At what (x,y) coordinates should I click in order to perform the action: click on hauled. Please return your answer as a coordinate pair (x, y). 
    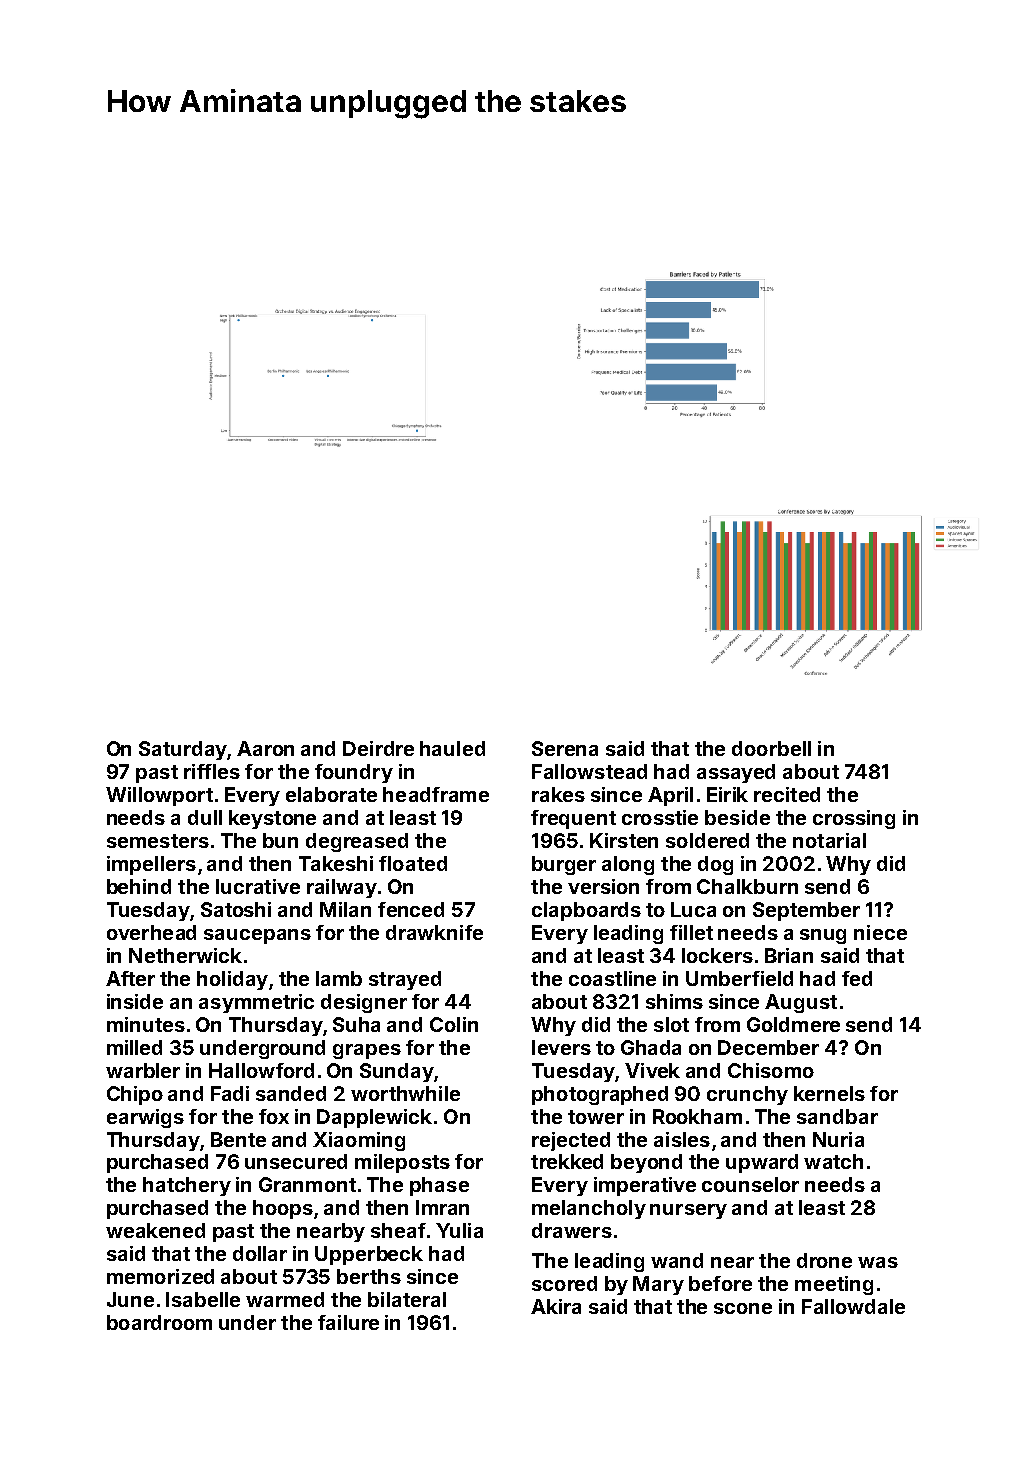
    Looking at the image, I should click on (452, 748).
